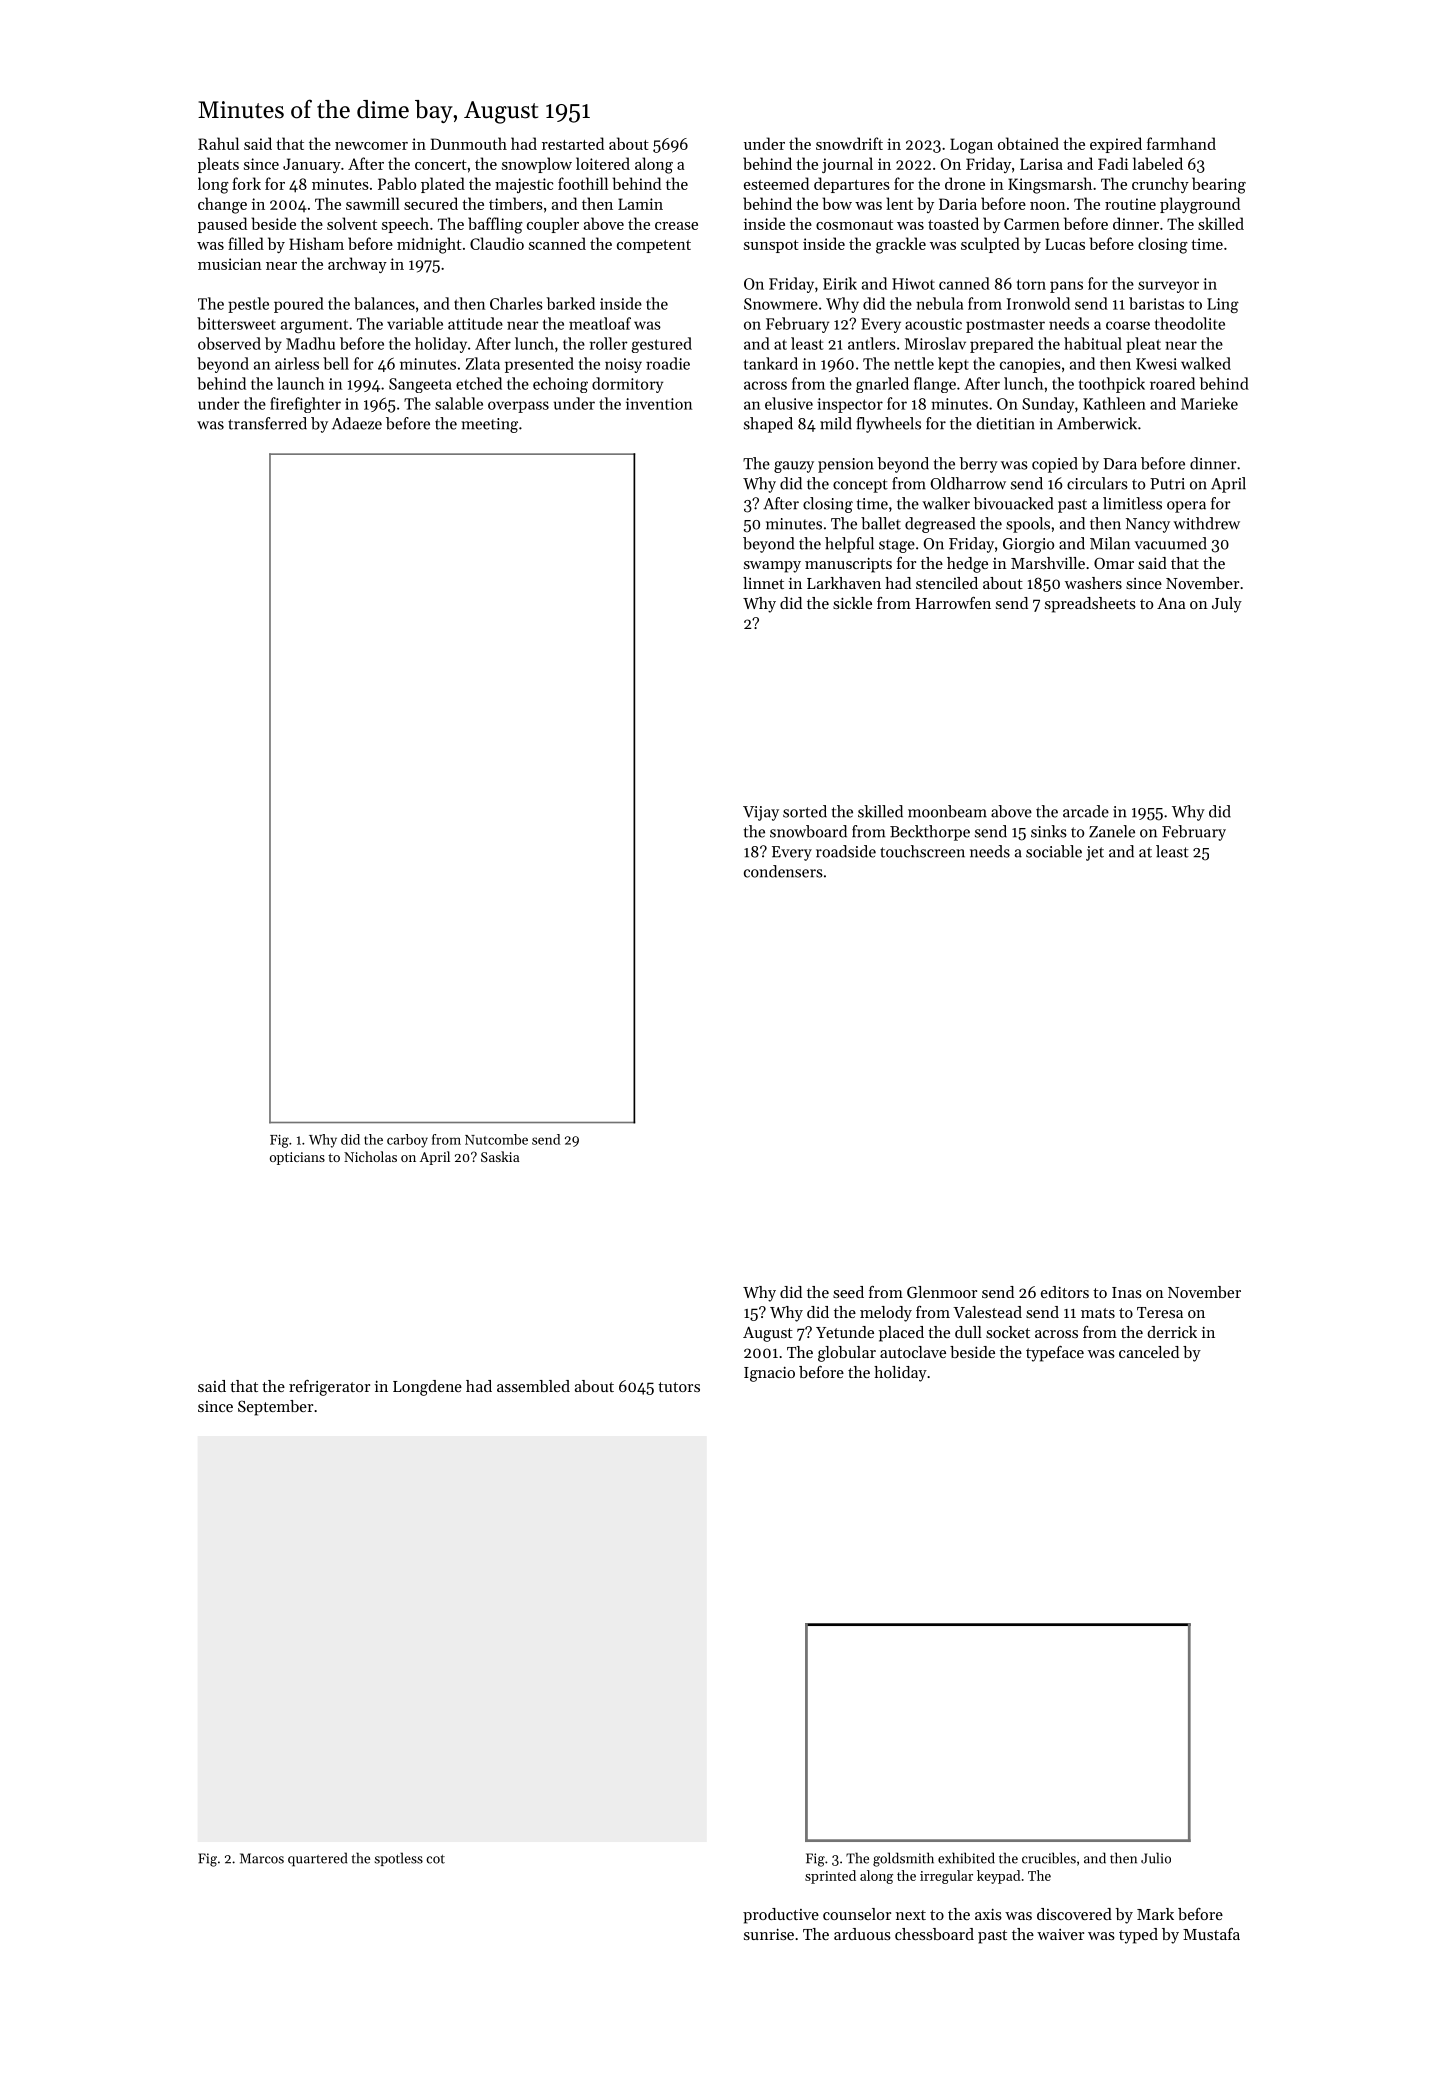 This page has height=2100, width=1450. I want to click on carboy, so click(407, 1141).
